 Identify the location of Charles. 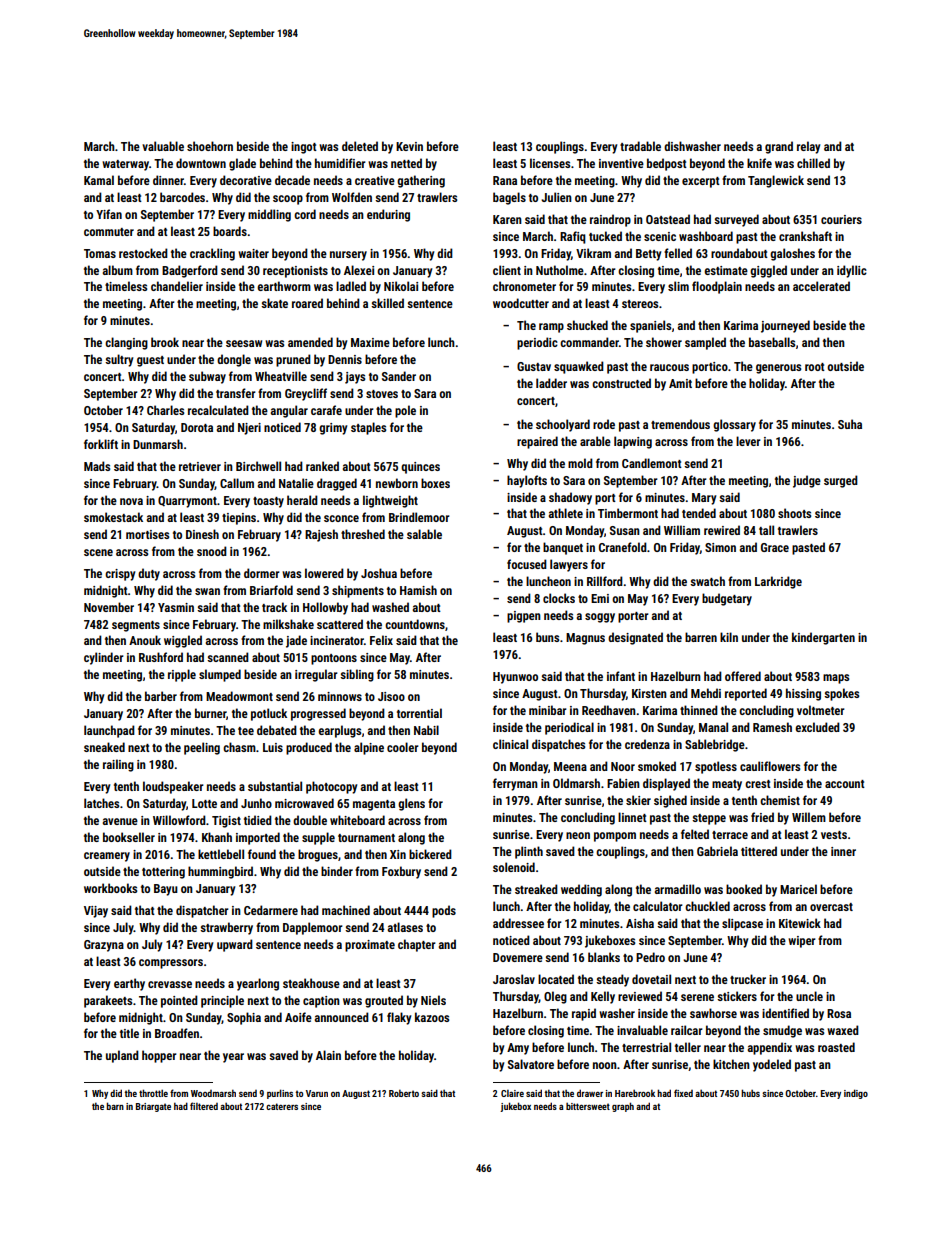
(165, 410).
